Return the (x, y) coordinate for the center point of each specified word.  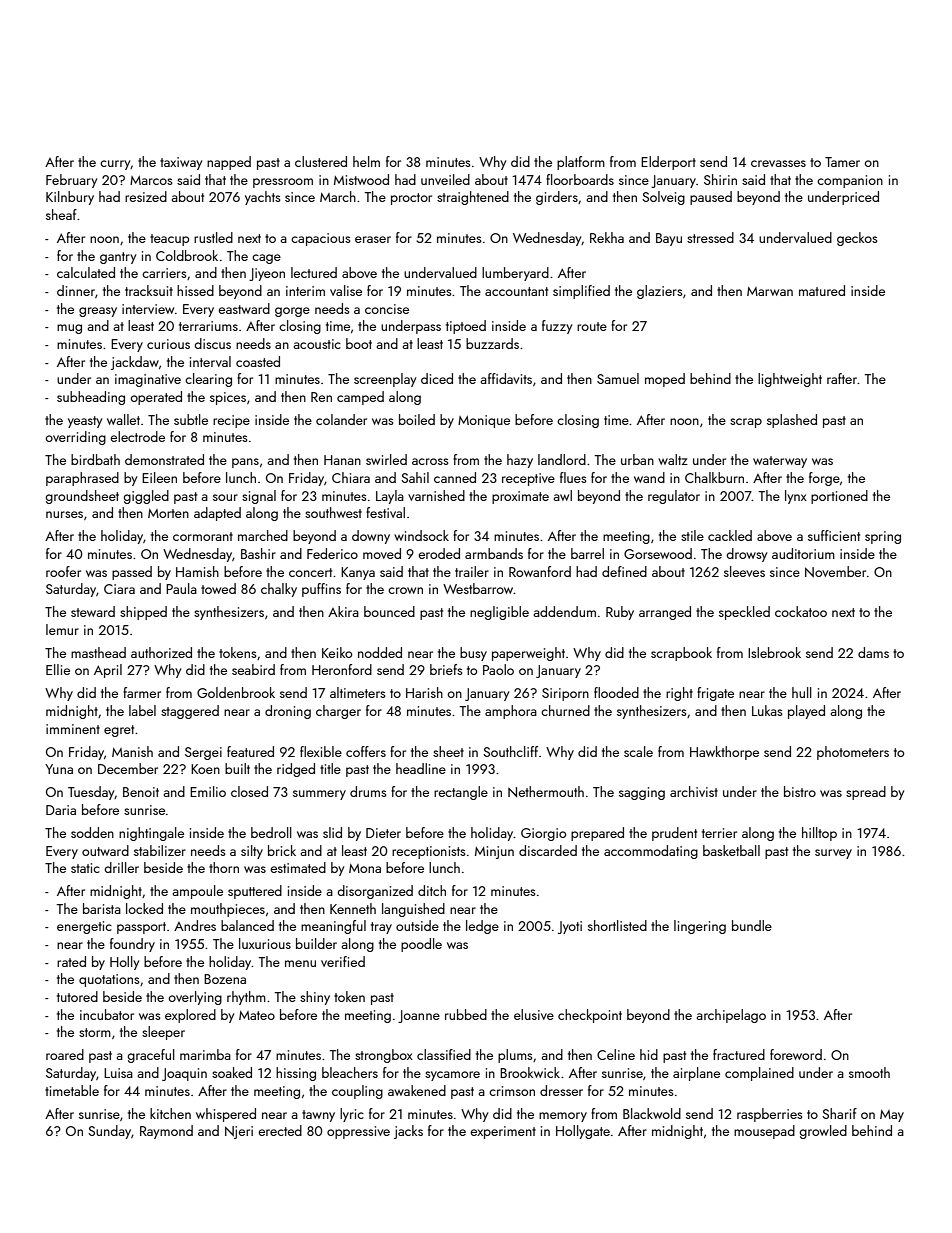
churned (565, 710)
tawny (318, 1116)
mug (69, 329)
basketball (731, 850)
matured (822, 290)
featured (250, 751)
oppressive (358, 1132)
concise (387, 309)
